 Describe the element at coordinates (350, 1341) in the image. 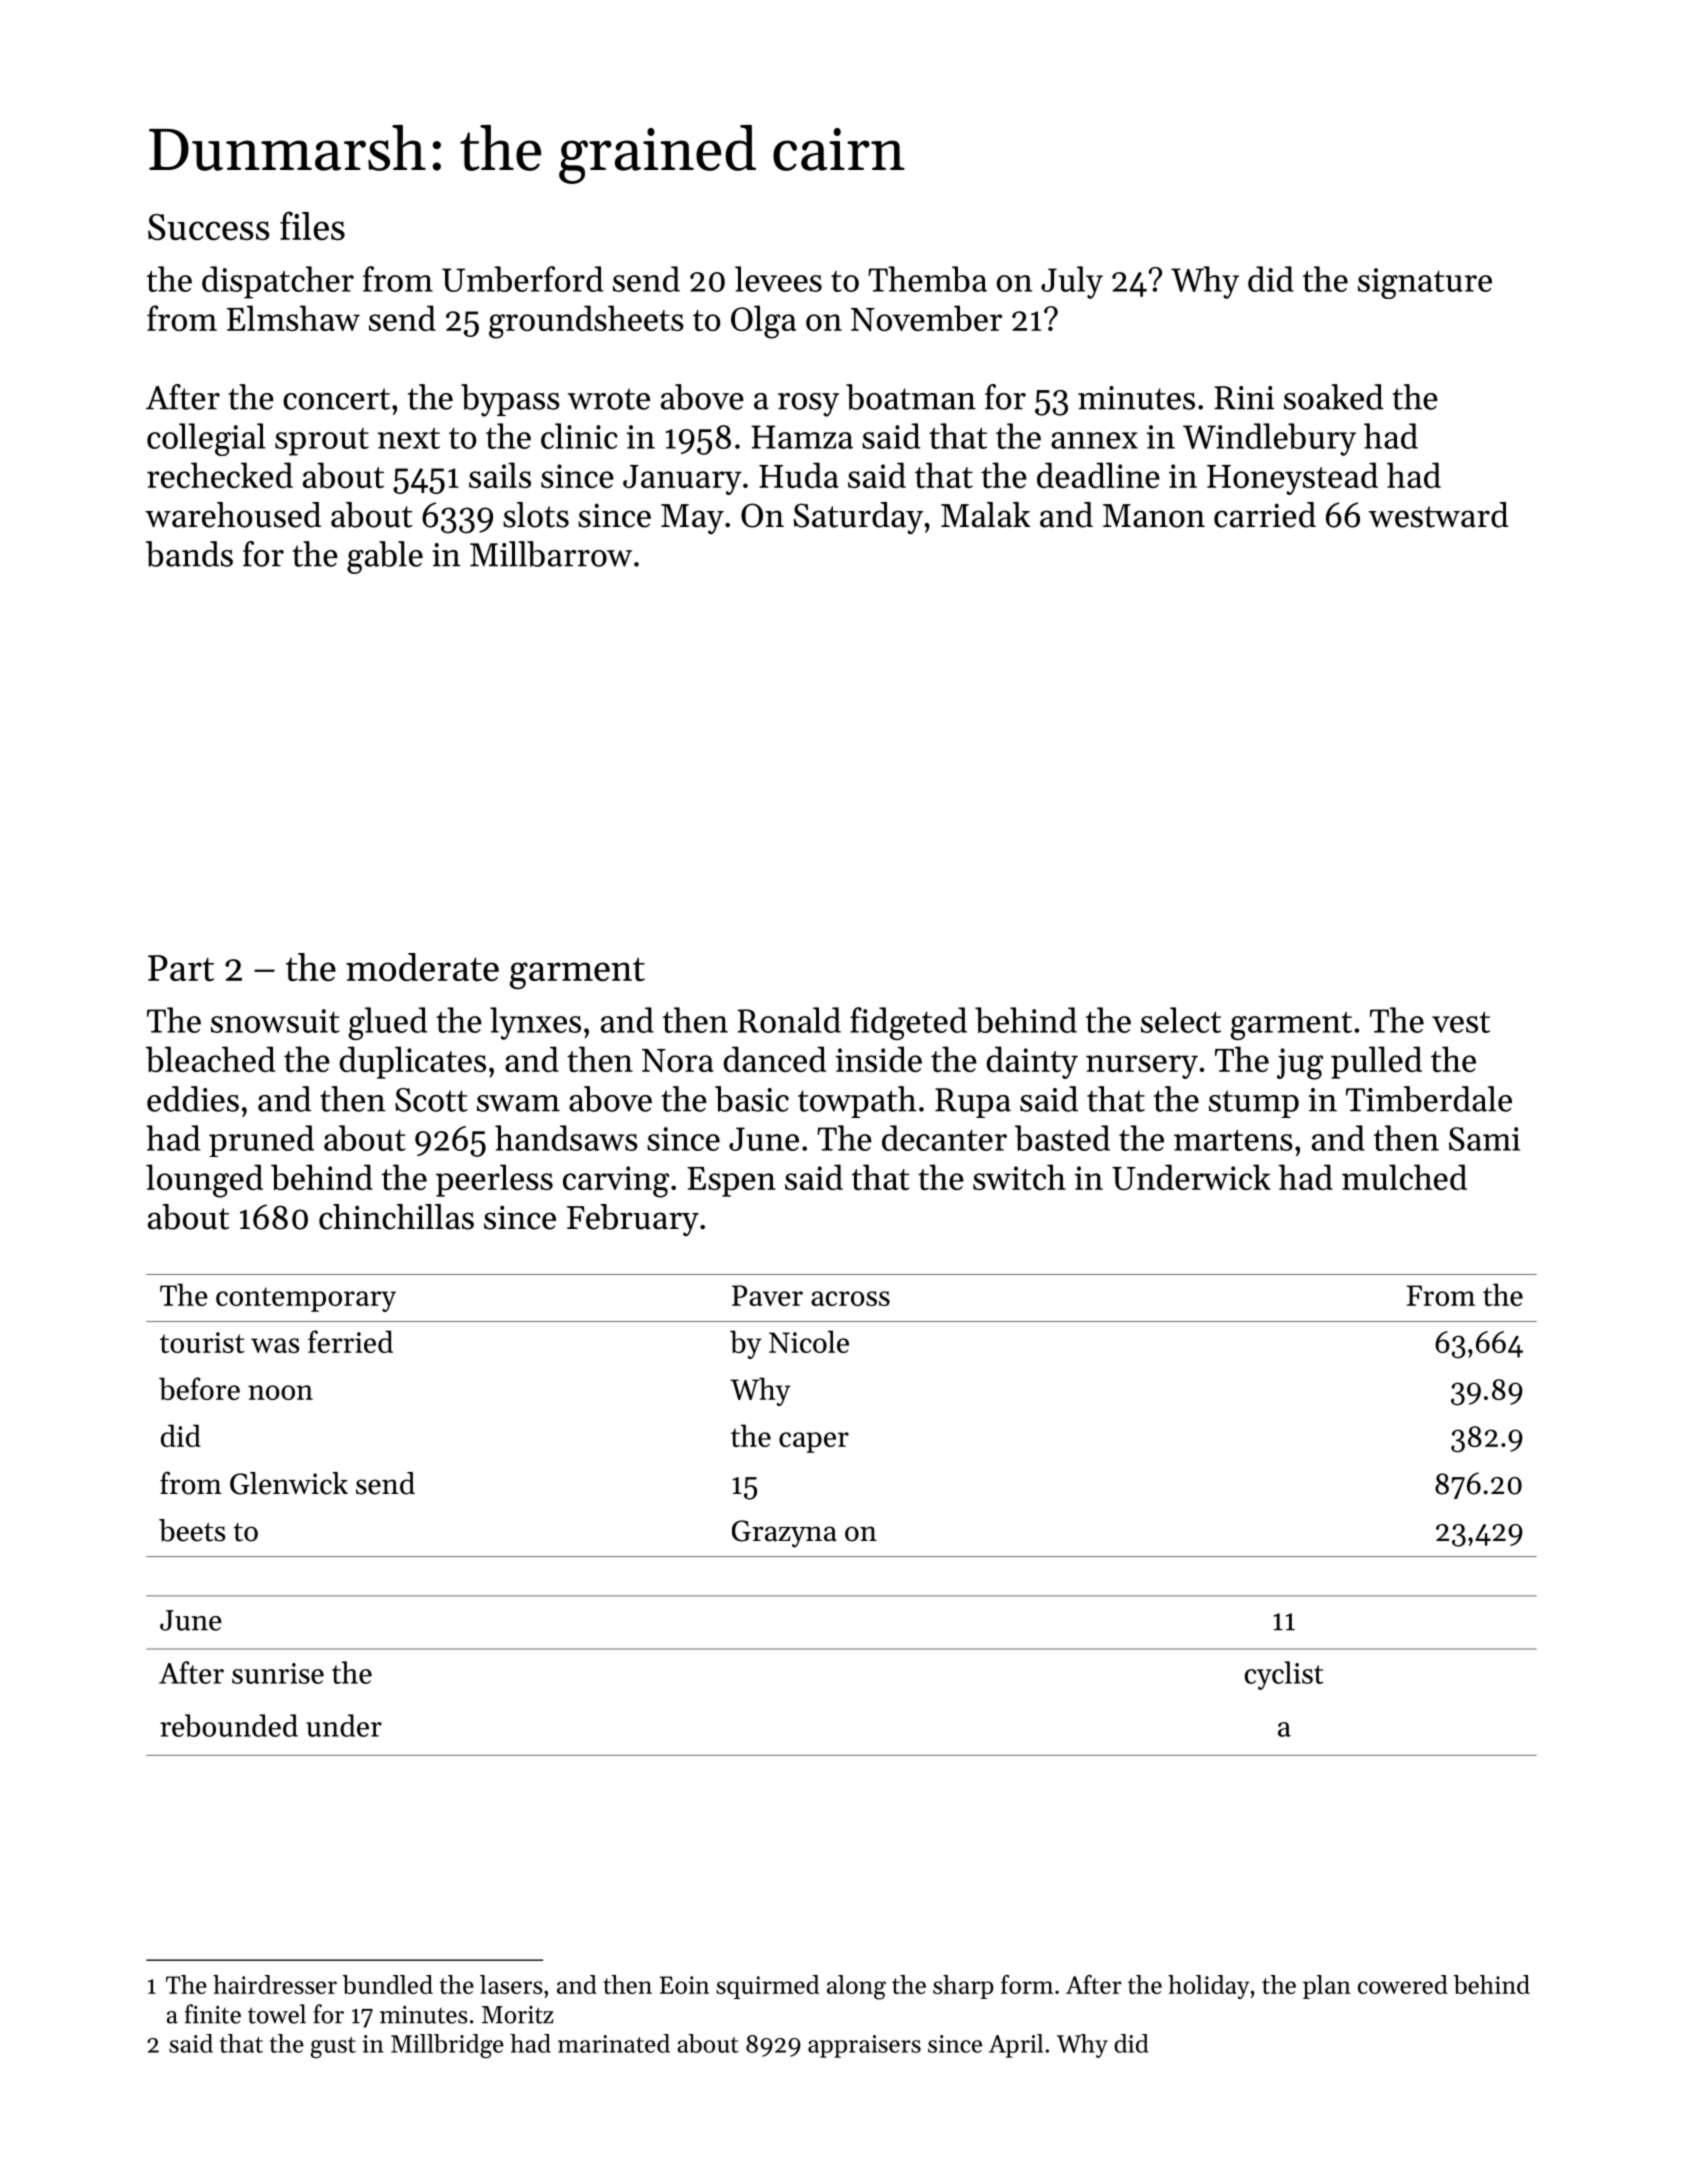

I see `ferried` at that location.
